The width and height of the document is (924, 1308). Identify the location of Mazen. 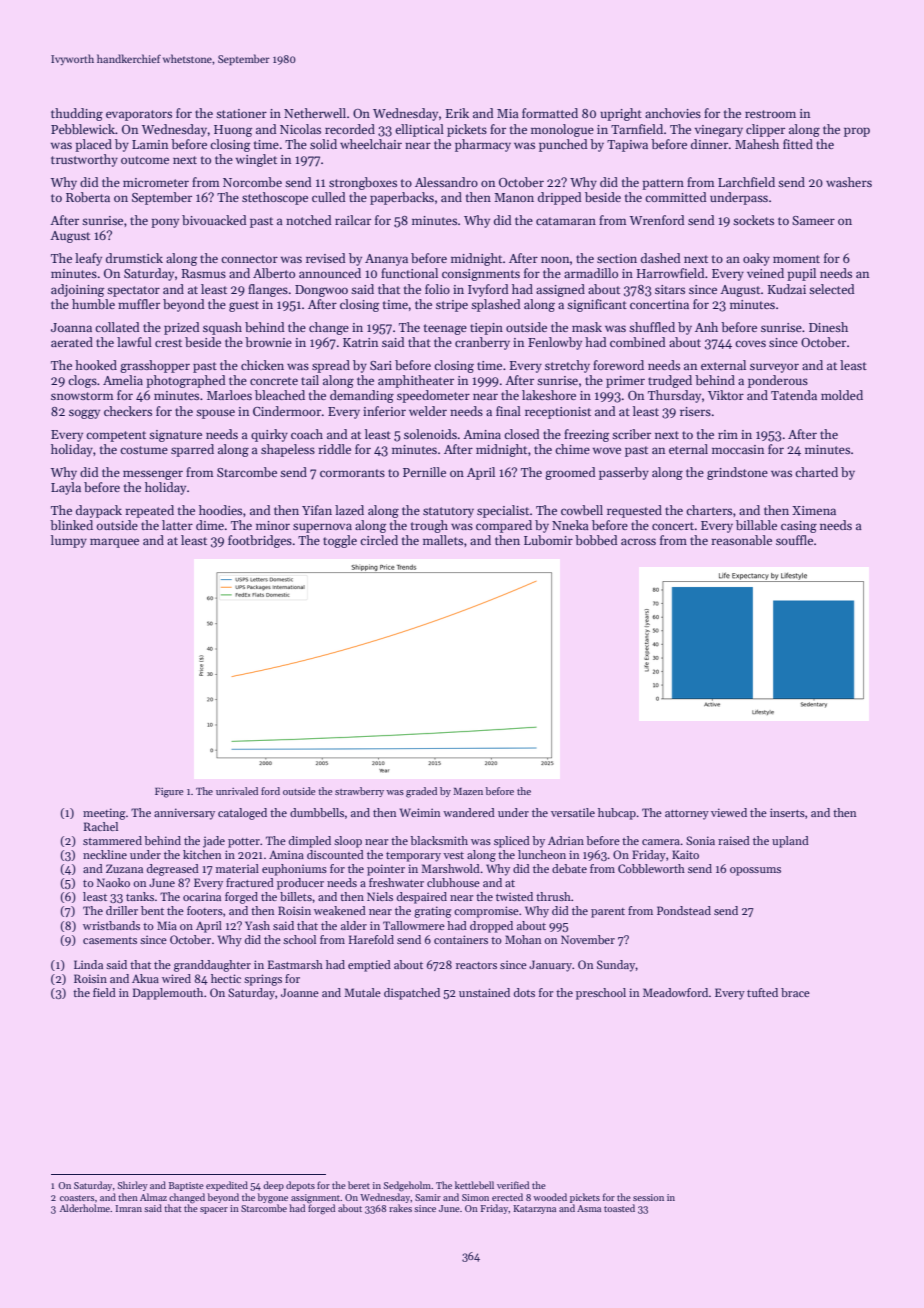
(468, 791).
